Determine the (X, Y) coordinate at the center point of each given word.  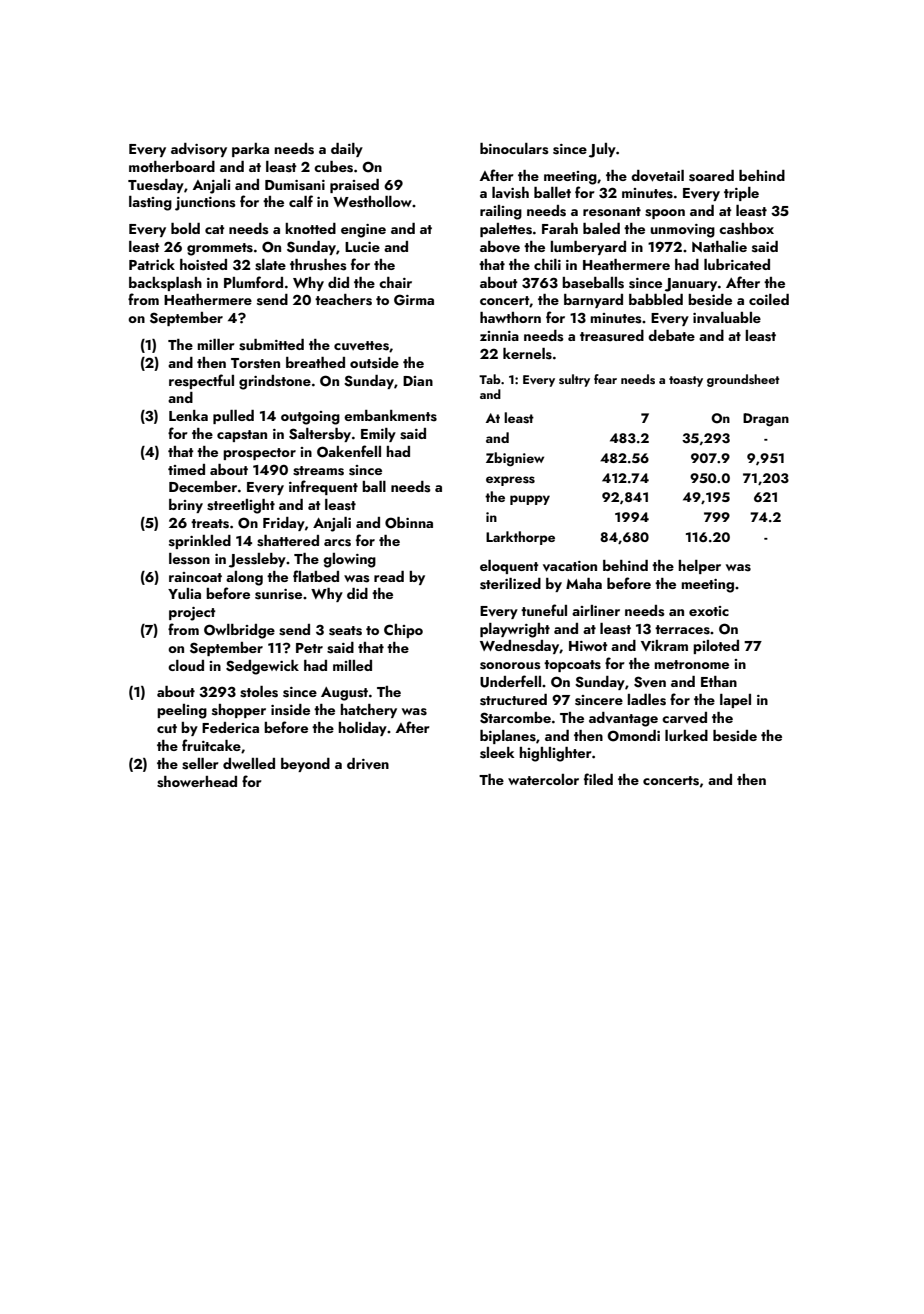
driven (368, 763)
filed (598, 779)
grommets (220, 249)
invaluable (727, 317)
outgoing (310, 418)
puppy (530, 500)
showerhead (197, 782)
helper (699, 567)
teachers (343, 300)
